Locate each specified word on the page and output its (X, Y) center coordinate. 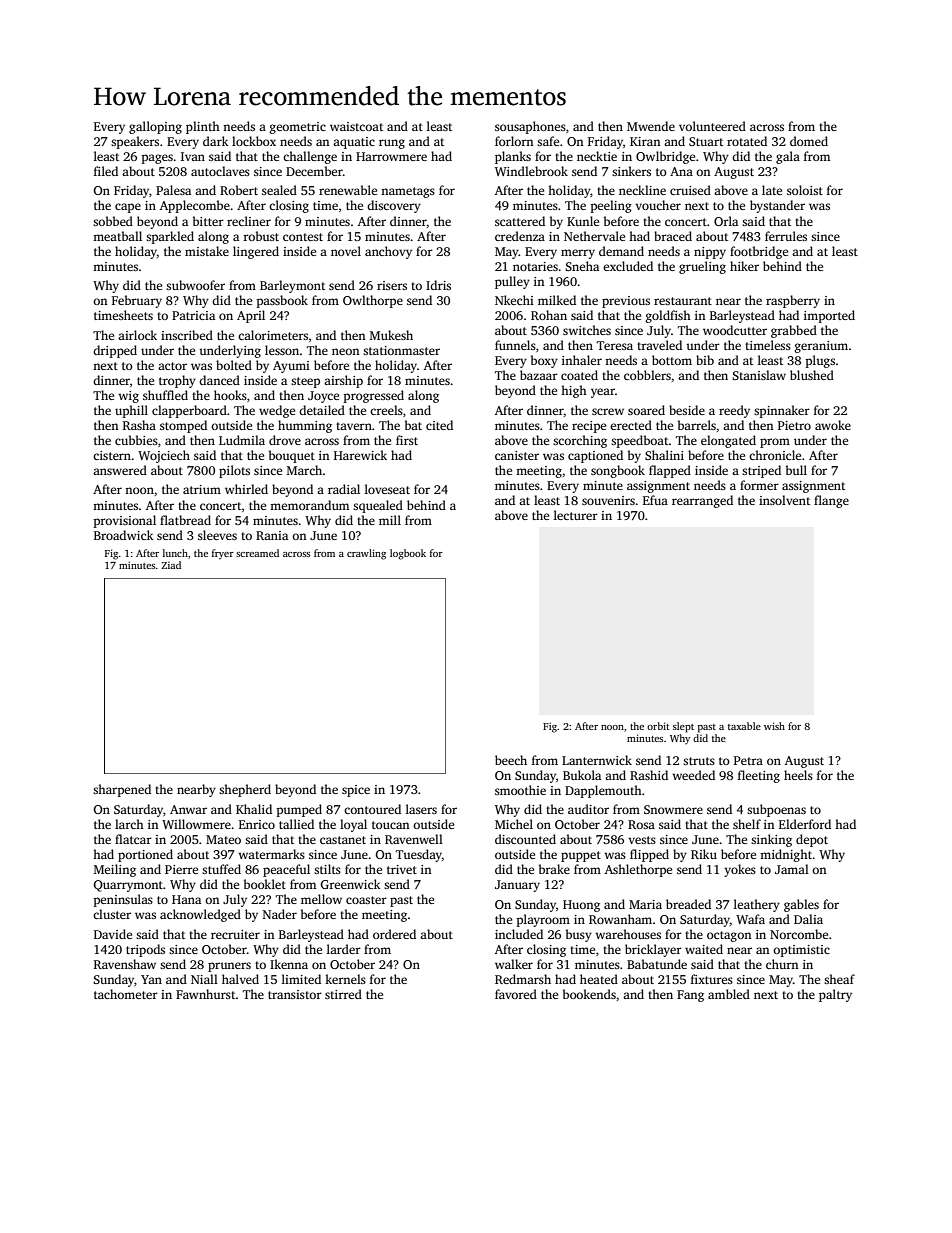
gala (788, 157)
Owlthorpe (373, 301)
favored (516, 994)
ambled (729, 994)
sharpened (122, 790)
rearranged (702, 501)
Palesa (173, 190)
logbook (408, 554)
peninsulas (123, 900)
